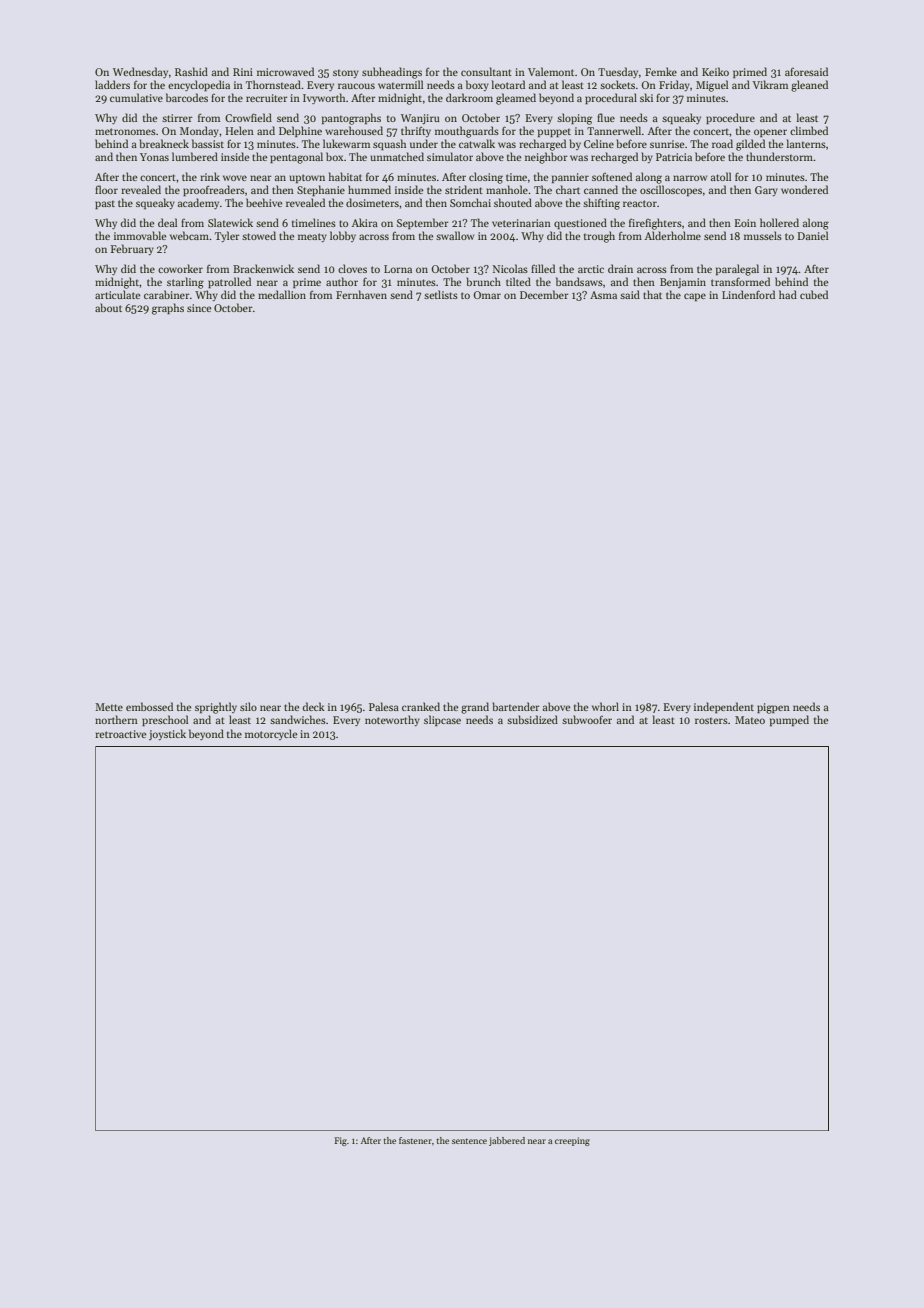  What do you see at coordinates (199, 308) in the screenshot?
I see `since` at bounding box center [199, 308].
